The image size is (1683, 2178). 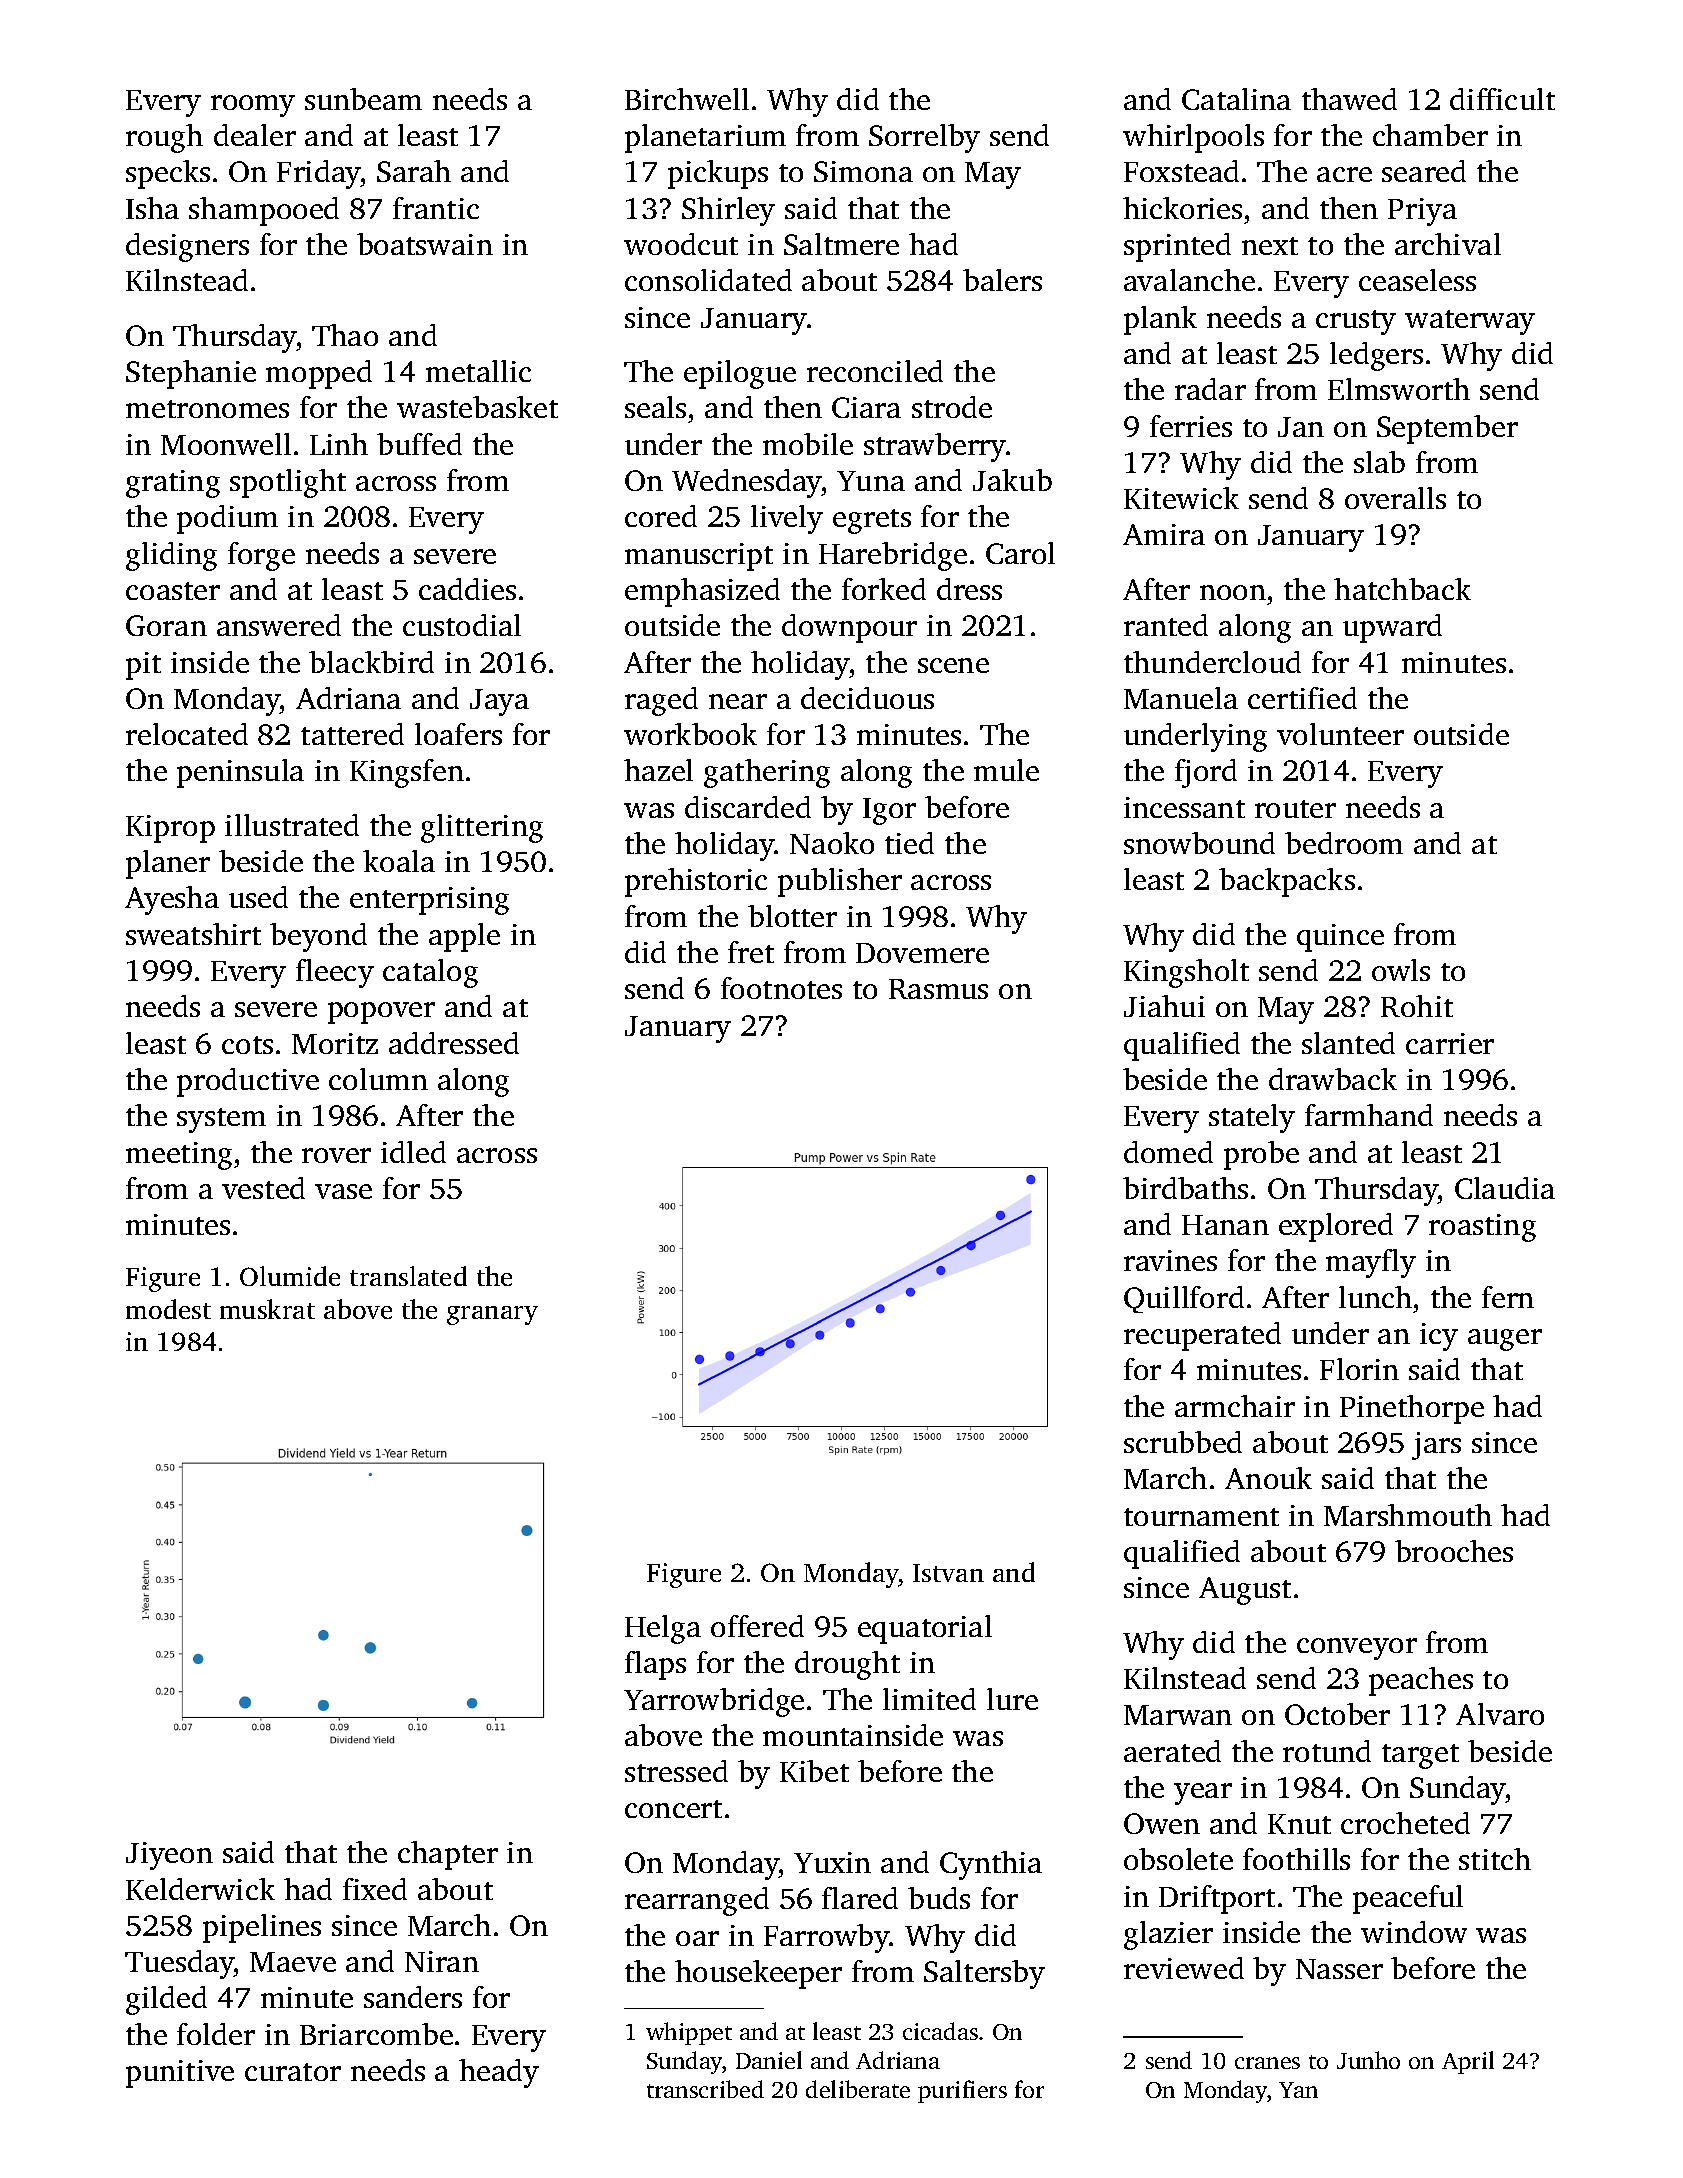 I want to click on gliding, so click(x=171, y=556).
